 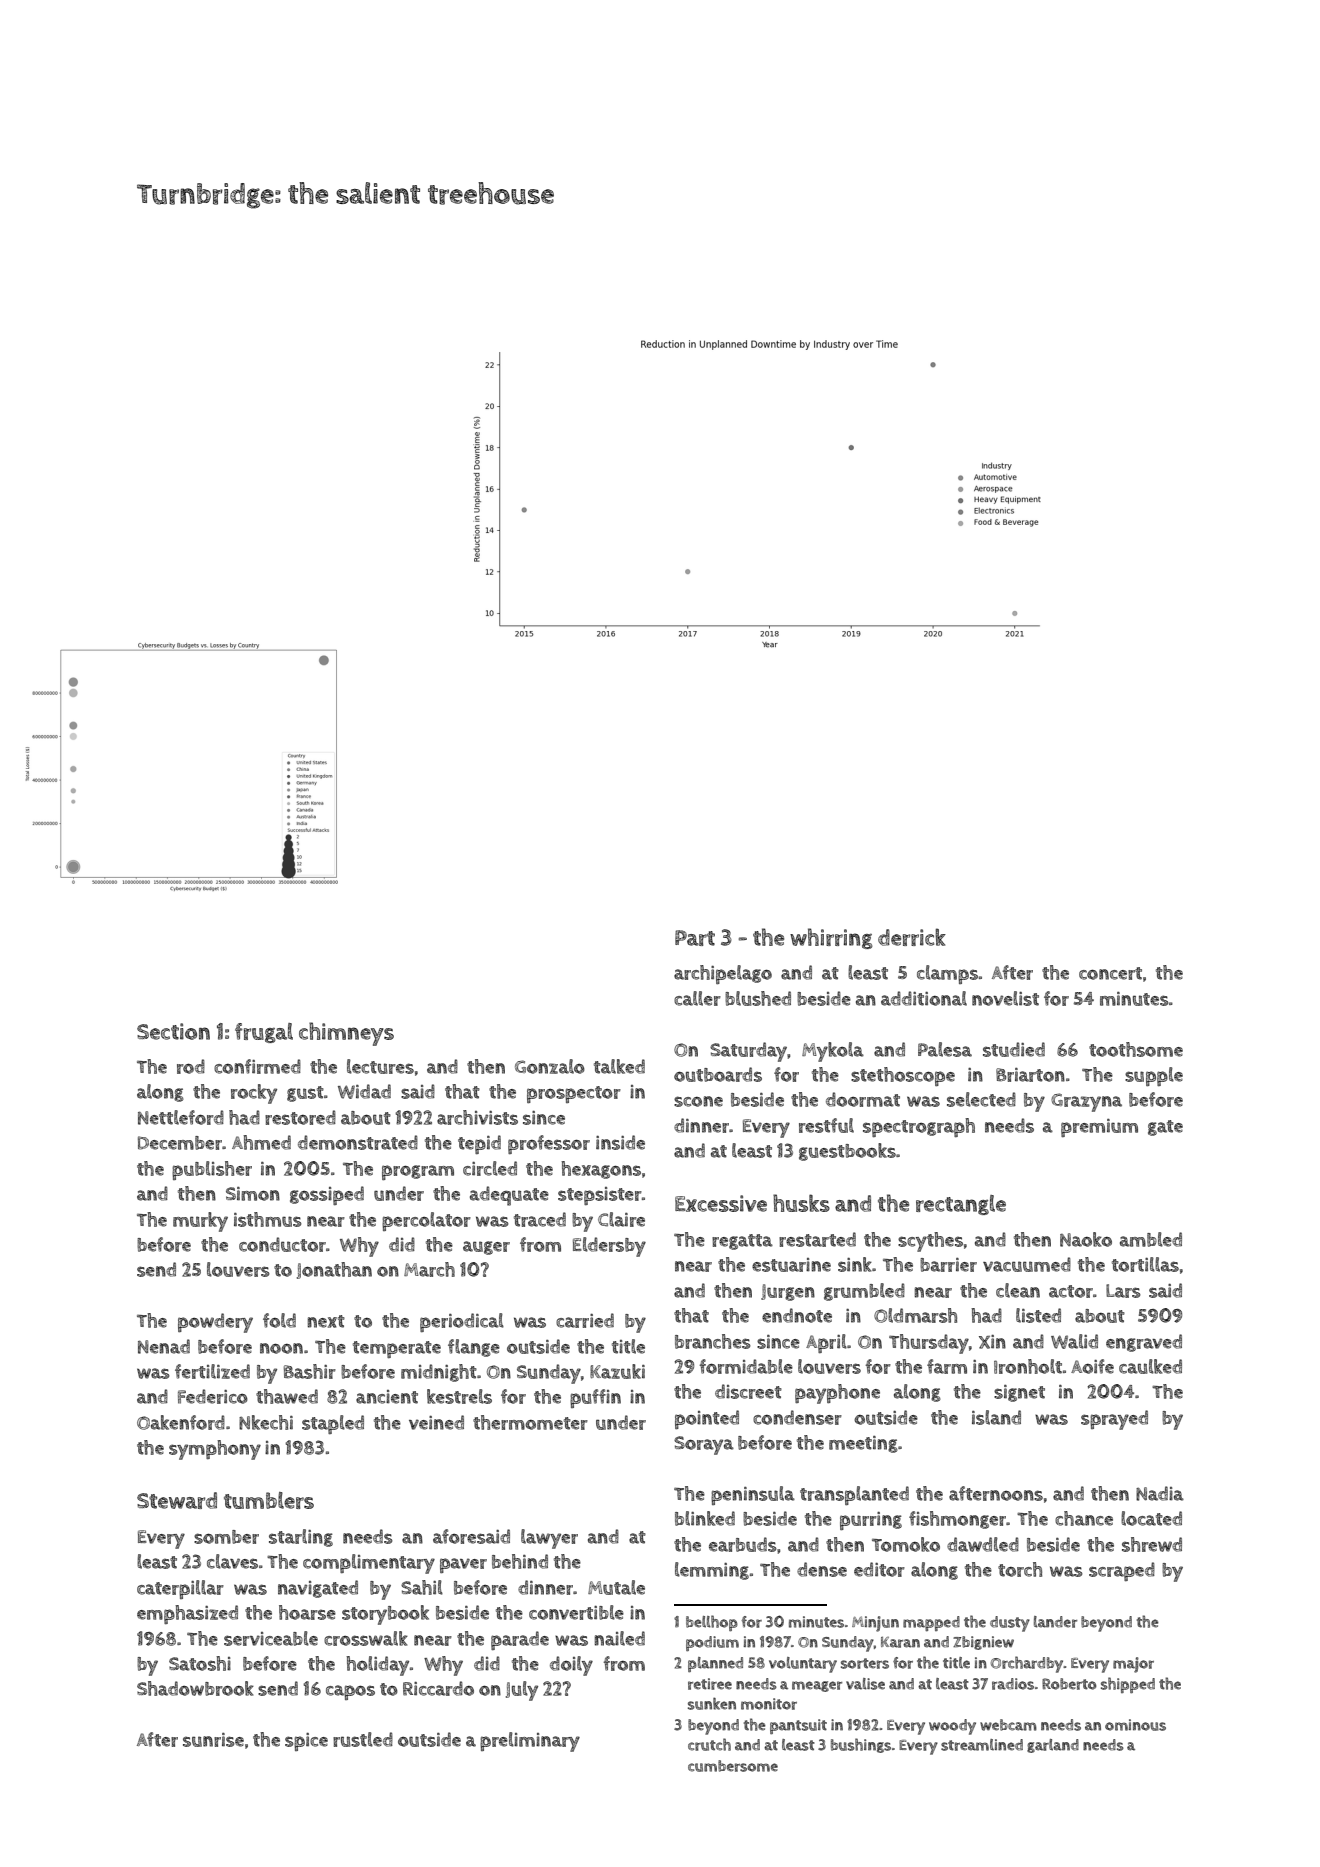 What do you see at coordinates (1014, 1049) in the page?
I see `studied` at bounding box center [1014, 1049].
